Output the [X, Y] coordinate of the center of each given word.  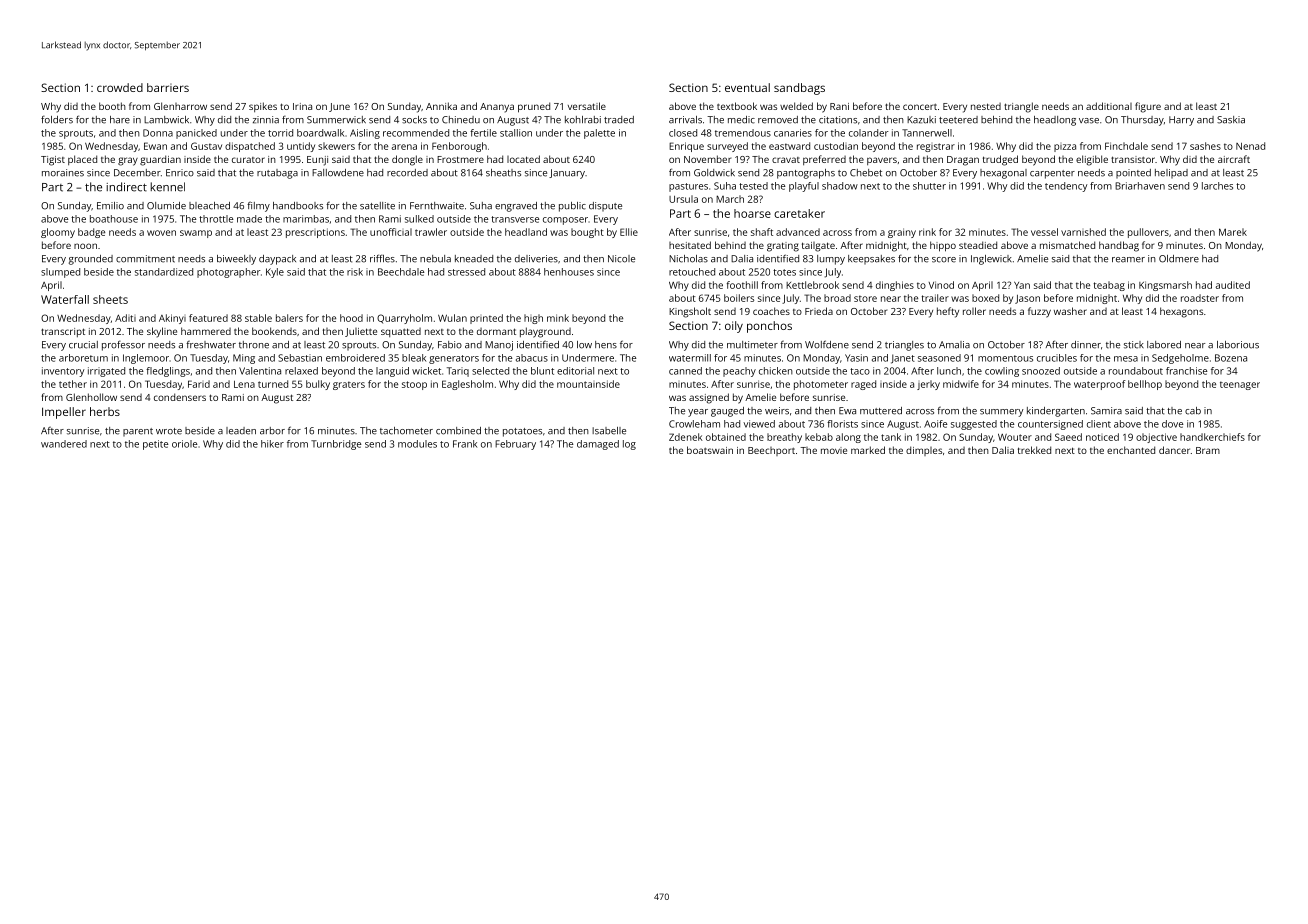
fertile [483, 133]
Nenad [1250, 146]
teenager [1240, 385]
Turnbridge [336, 445]
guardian [160, 160]
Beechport [771, 451]
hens [606, 345]
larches [1217, 186]
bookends [274, 331]
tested [753, 186]
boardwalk [320, 133]
